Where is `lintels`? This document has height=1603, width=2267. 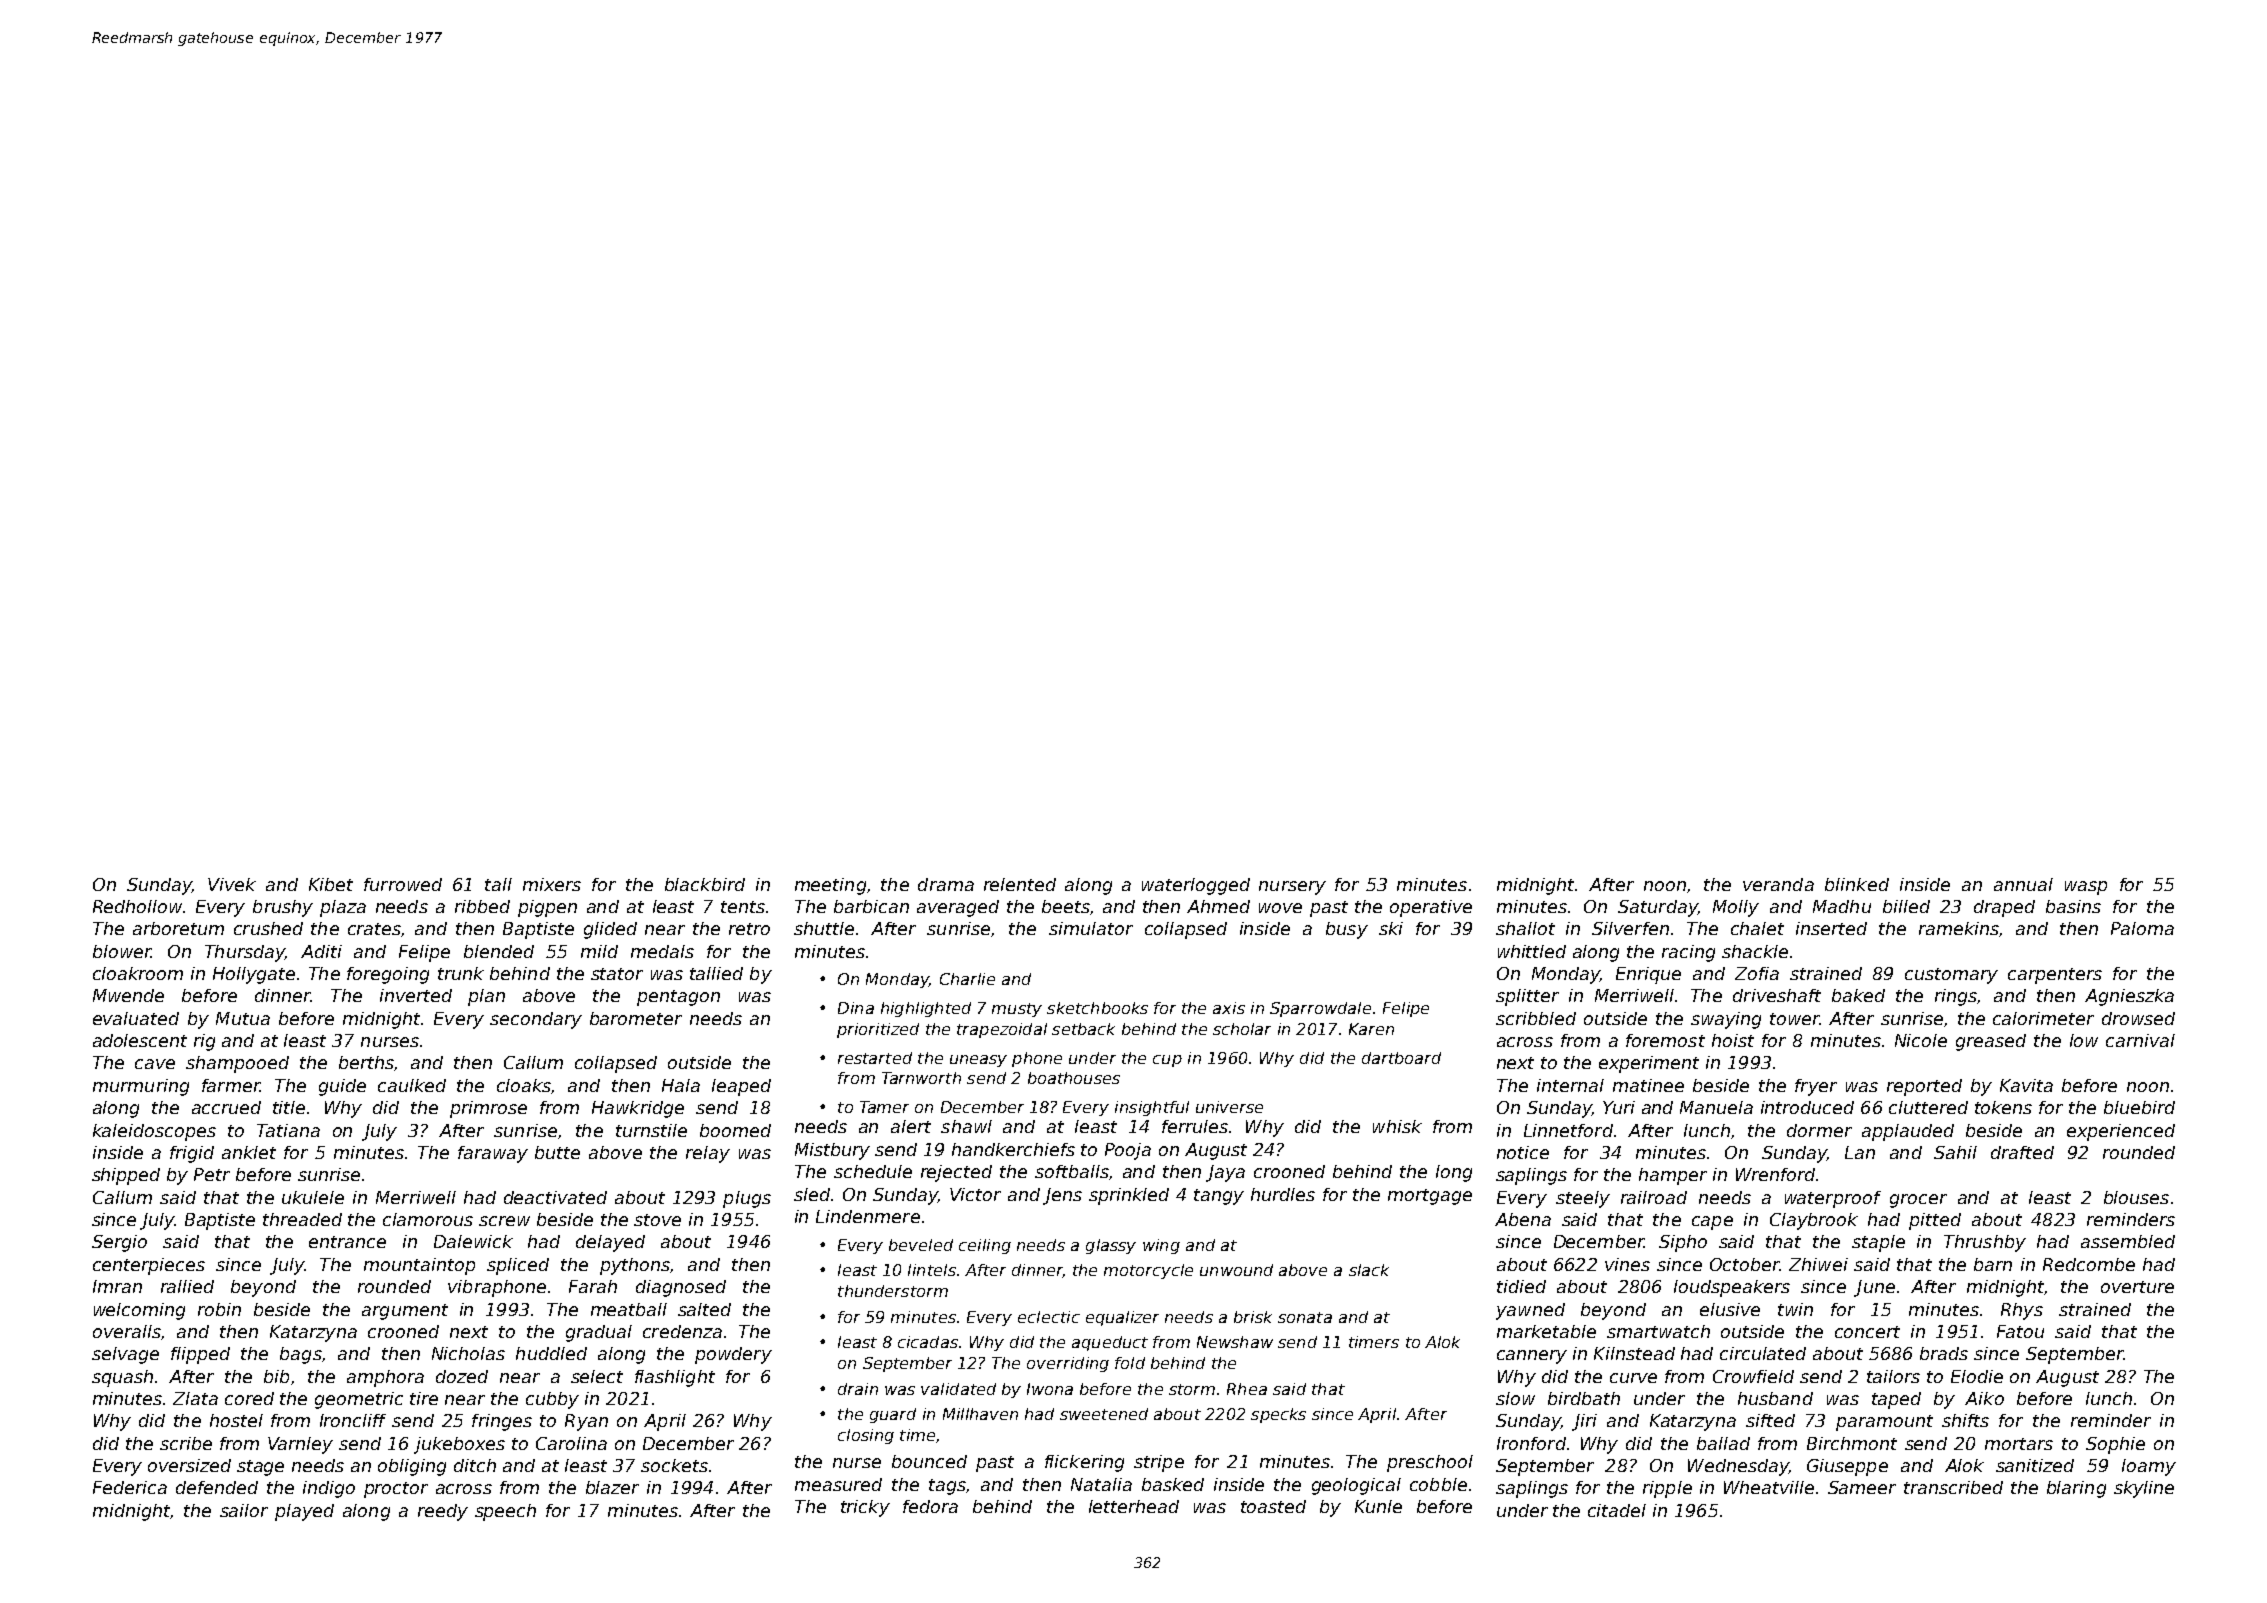 lintels is located at coordinates (932, 1270).
